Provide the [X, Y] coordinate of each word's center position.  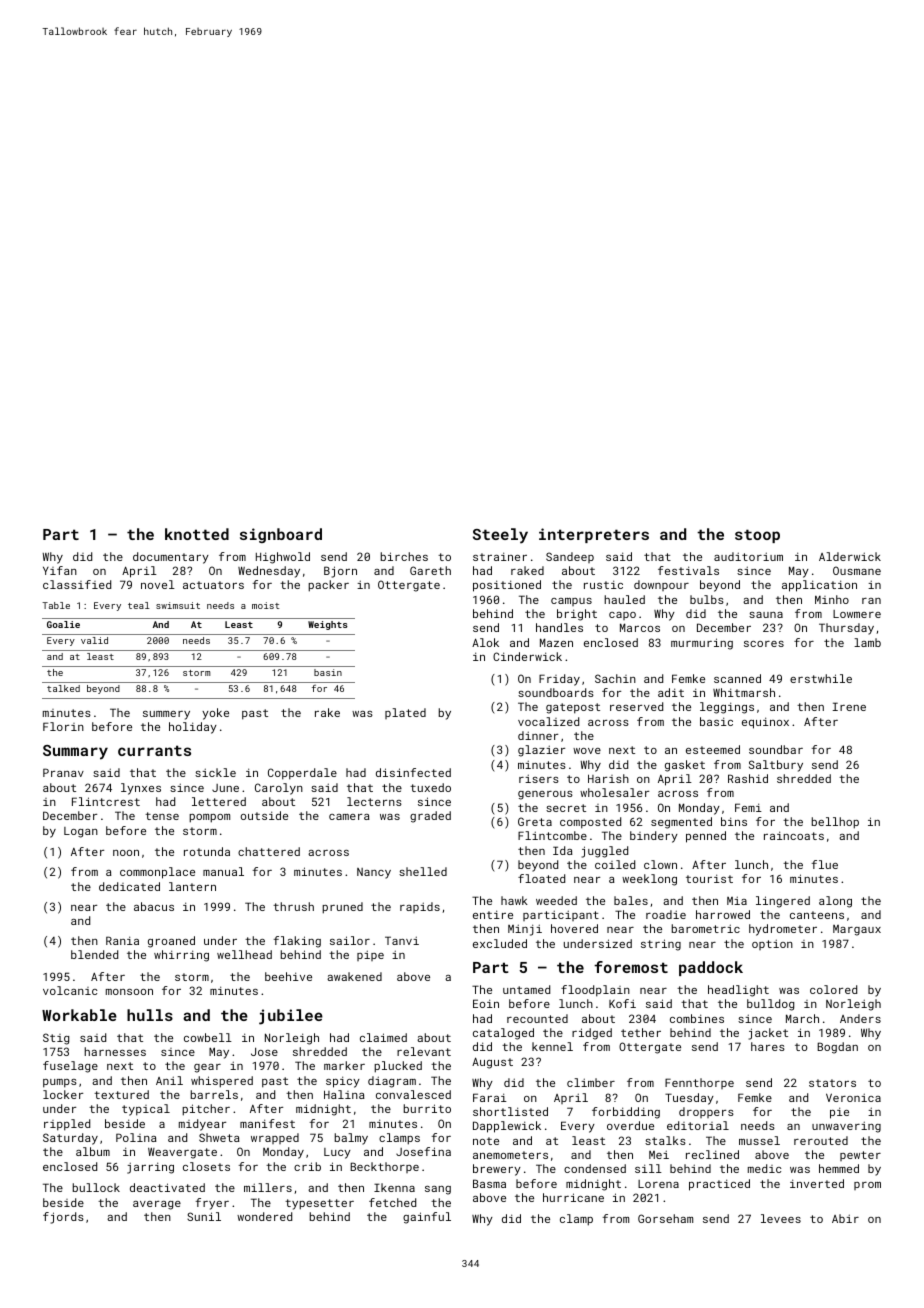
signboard [281, 535]
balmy [351, 1139]
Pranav [63, 772]
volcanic [70, 990]
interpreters [594, 535]
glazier [541, 751]
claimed [383, 1037]
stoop [757, 536]
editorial [698, 1125]
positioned [507, 586]
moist [265, 605]
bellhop [835, 823]
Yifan [60, 570]
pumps [60, 1083]
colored [833, 989]
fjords [63, 1218]
